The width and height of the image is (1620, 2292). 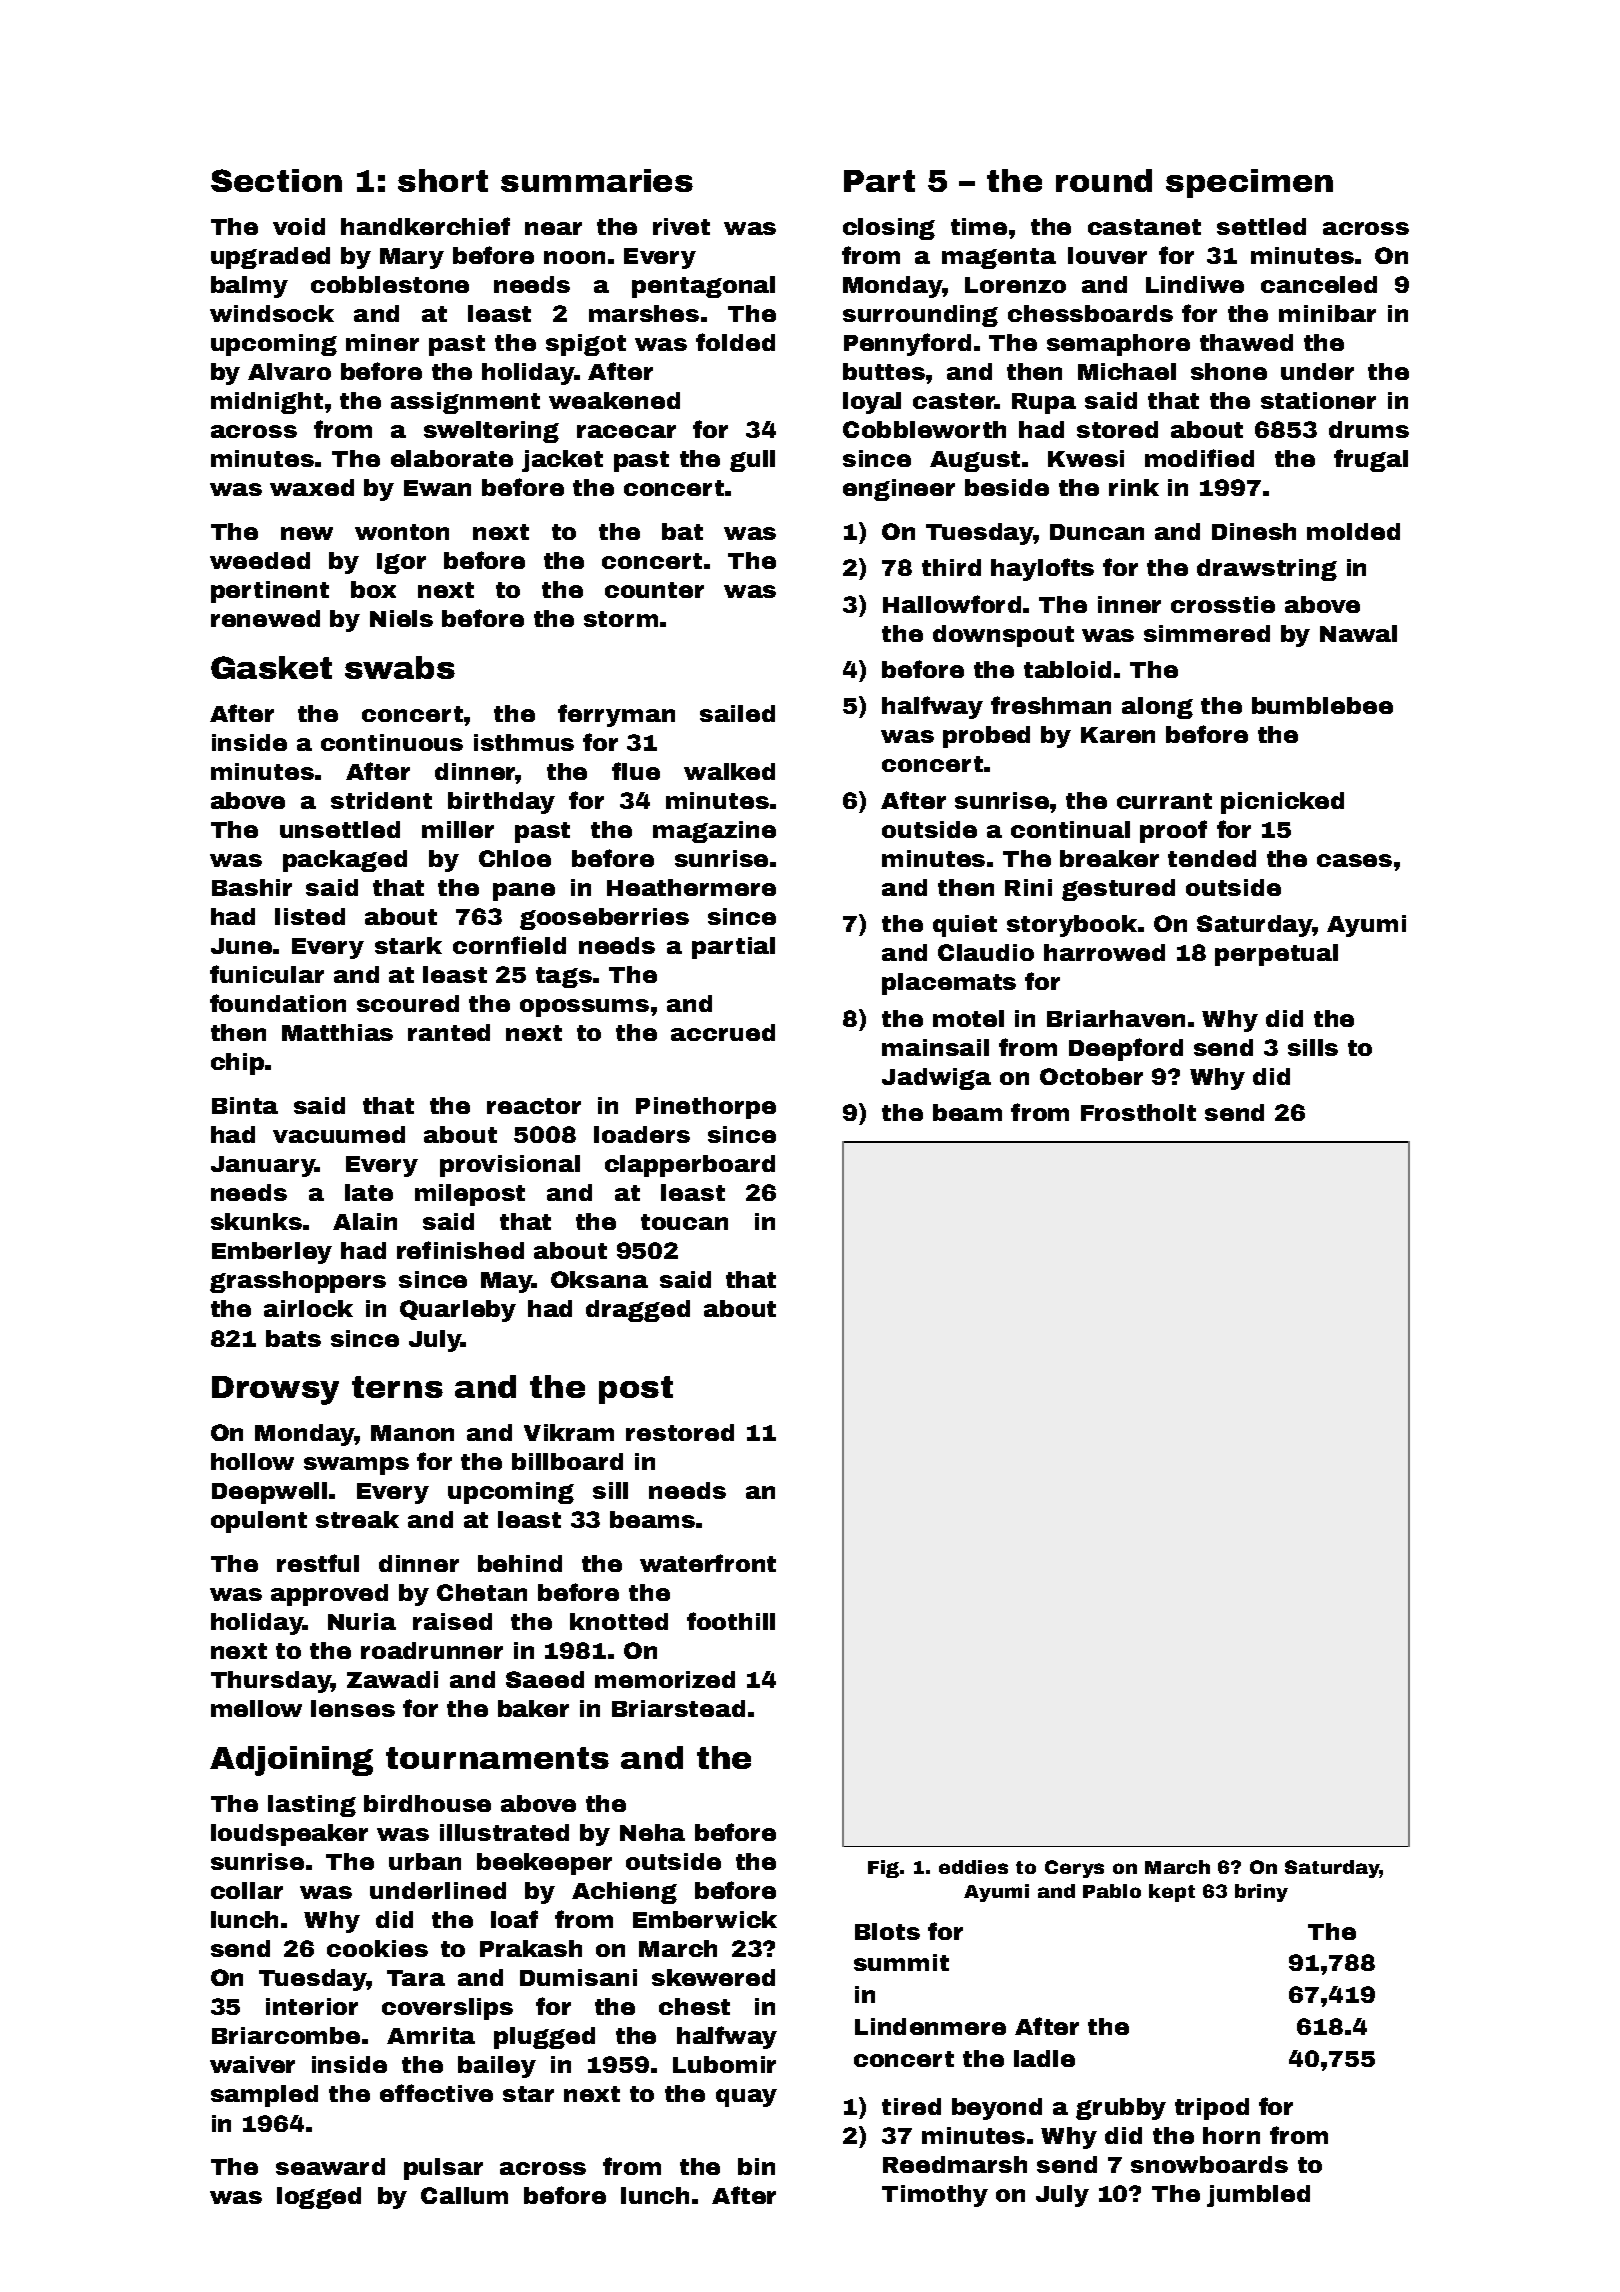 What do you see at coordinates (1318, 400) in the image?
I see `stationer` at bounding box center [1318, 400].
